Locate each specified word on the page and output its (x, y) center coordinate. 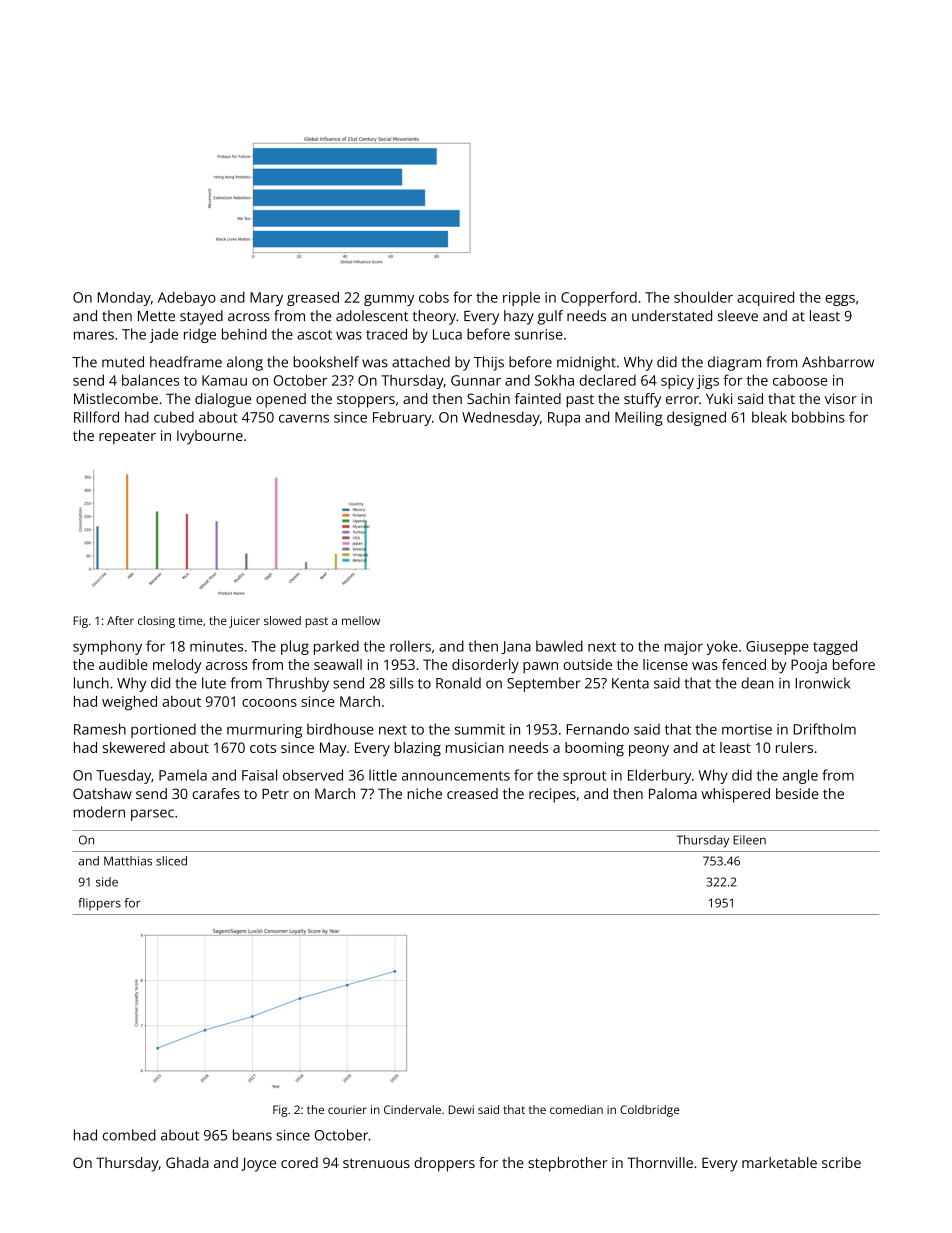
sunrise (539, 334)
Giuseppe (777, 648)
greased (313, 298)
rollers (410, 646)
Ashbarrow (838, 362)
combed (129, 1135)
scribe (841, 1162)
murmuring (264, 731)
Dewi (461, 1109)
